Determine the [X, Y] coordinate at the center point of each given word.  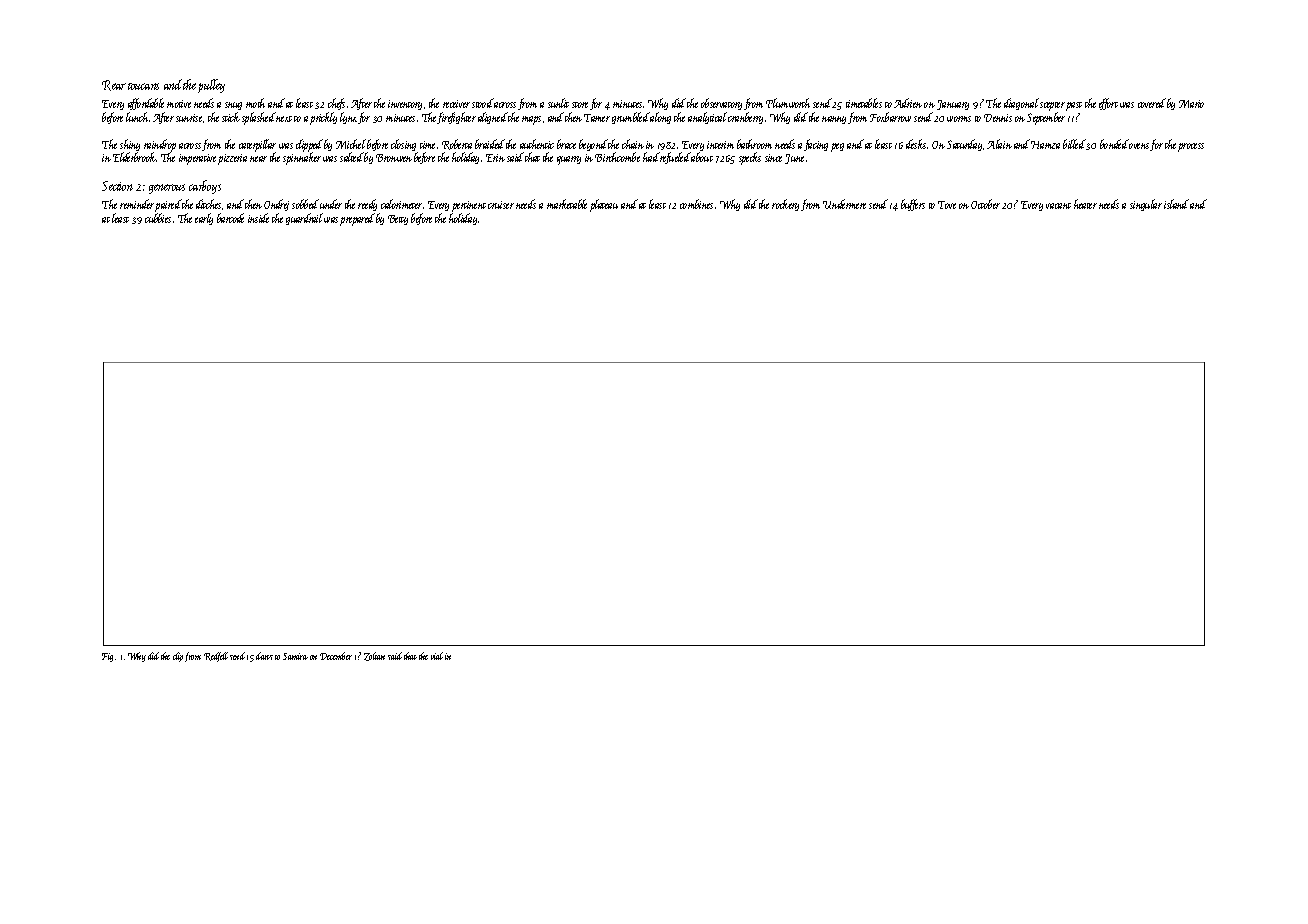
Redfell [216, 657]
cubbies [158, 218]
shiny [130, 146]
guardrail [304, 219]
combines [696, 204]
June [794, 159]
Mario [1191, 104]
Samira [295, 656]
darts [264, 656]
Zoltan [374, 656]
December [336, 656]
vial [437, 656]
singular [1146, 205]
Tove [947, 205]
